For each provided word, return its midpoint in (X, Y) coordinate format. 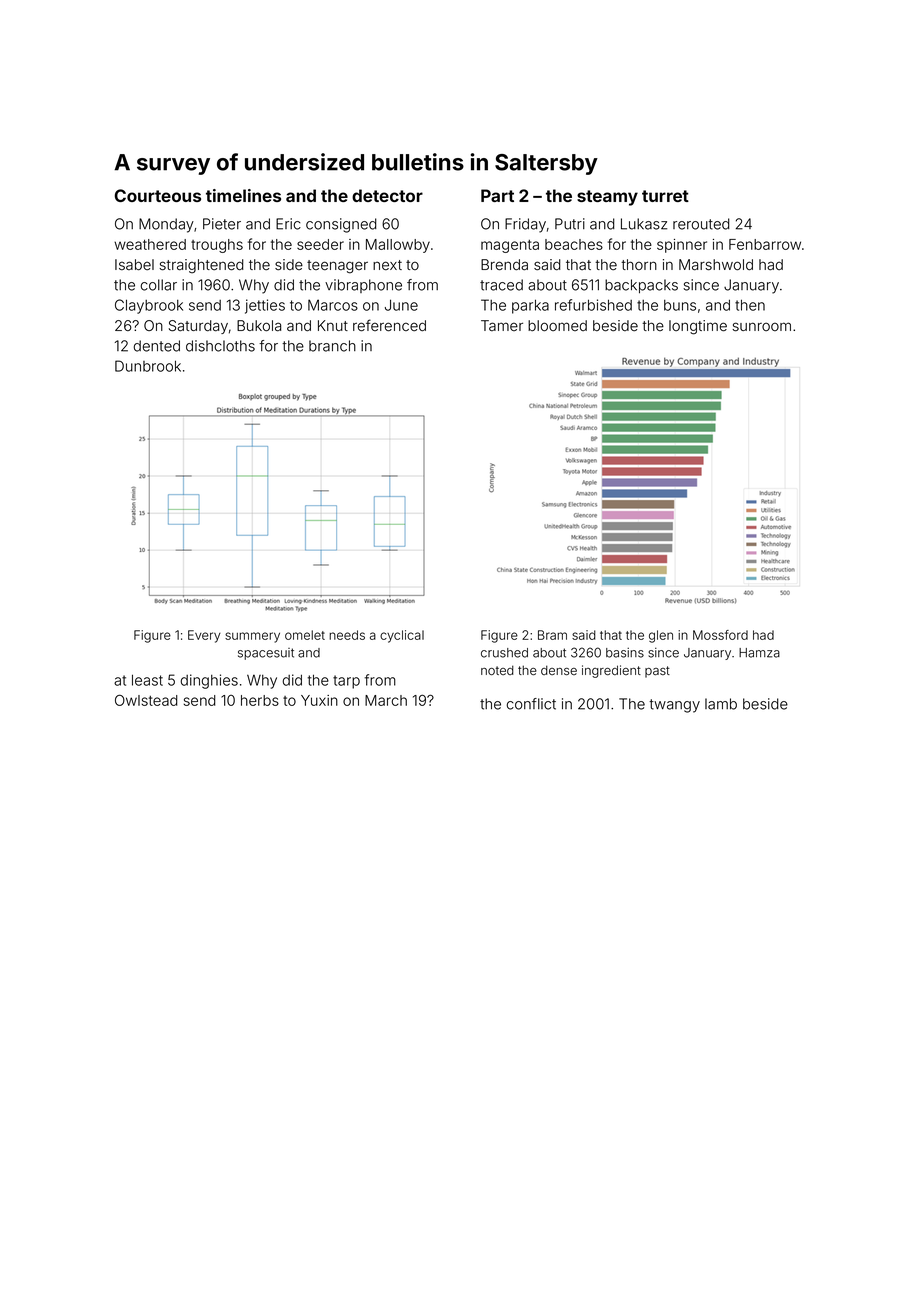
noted (497, 670)
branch (332, 346)
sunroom (761, 327)
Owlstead (146, 700)
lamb (721, 704)
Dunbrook (148, 366)
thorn (639, 264)
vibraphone (363, 286)
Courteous (158, 195)
